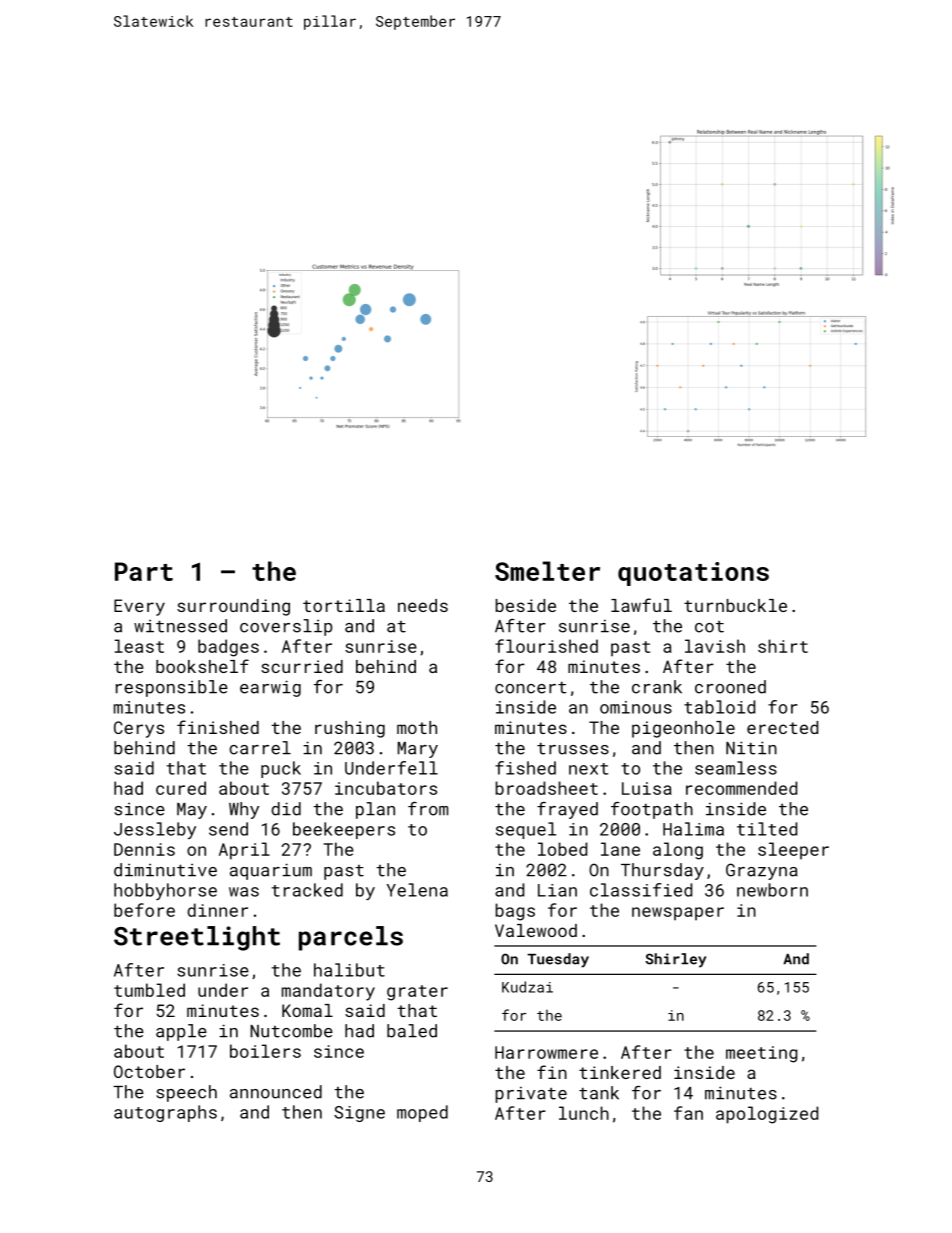 The width and height of the image is (952, 1233). I want to click on moped, so click(422, 1113).
